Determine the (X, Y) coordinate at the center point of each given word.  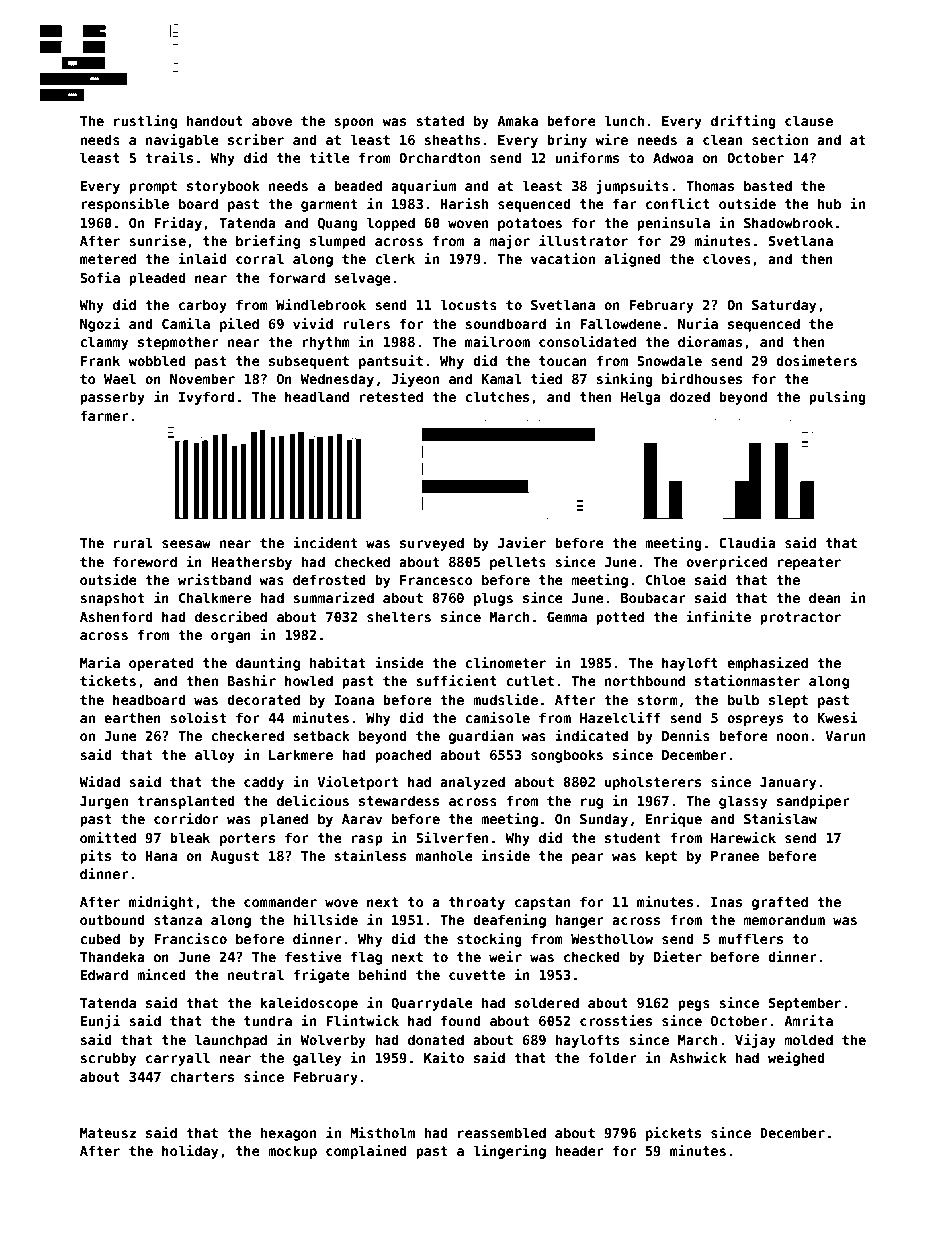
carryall (178, 1059)
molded (809, 1039)
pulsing (837, 398)
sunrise (157, 240)
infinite (719, 616)
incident (325, 542)
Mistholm (382, 1132)
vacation (563, 258)
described (231, 616)
